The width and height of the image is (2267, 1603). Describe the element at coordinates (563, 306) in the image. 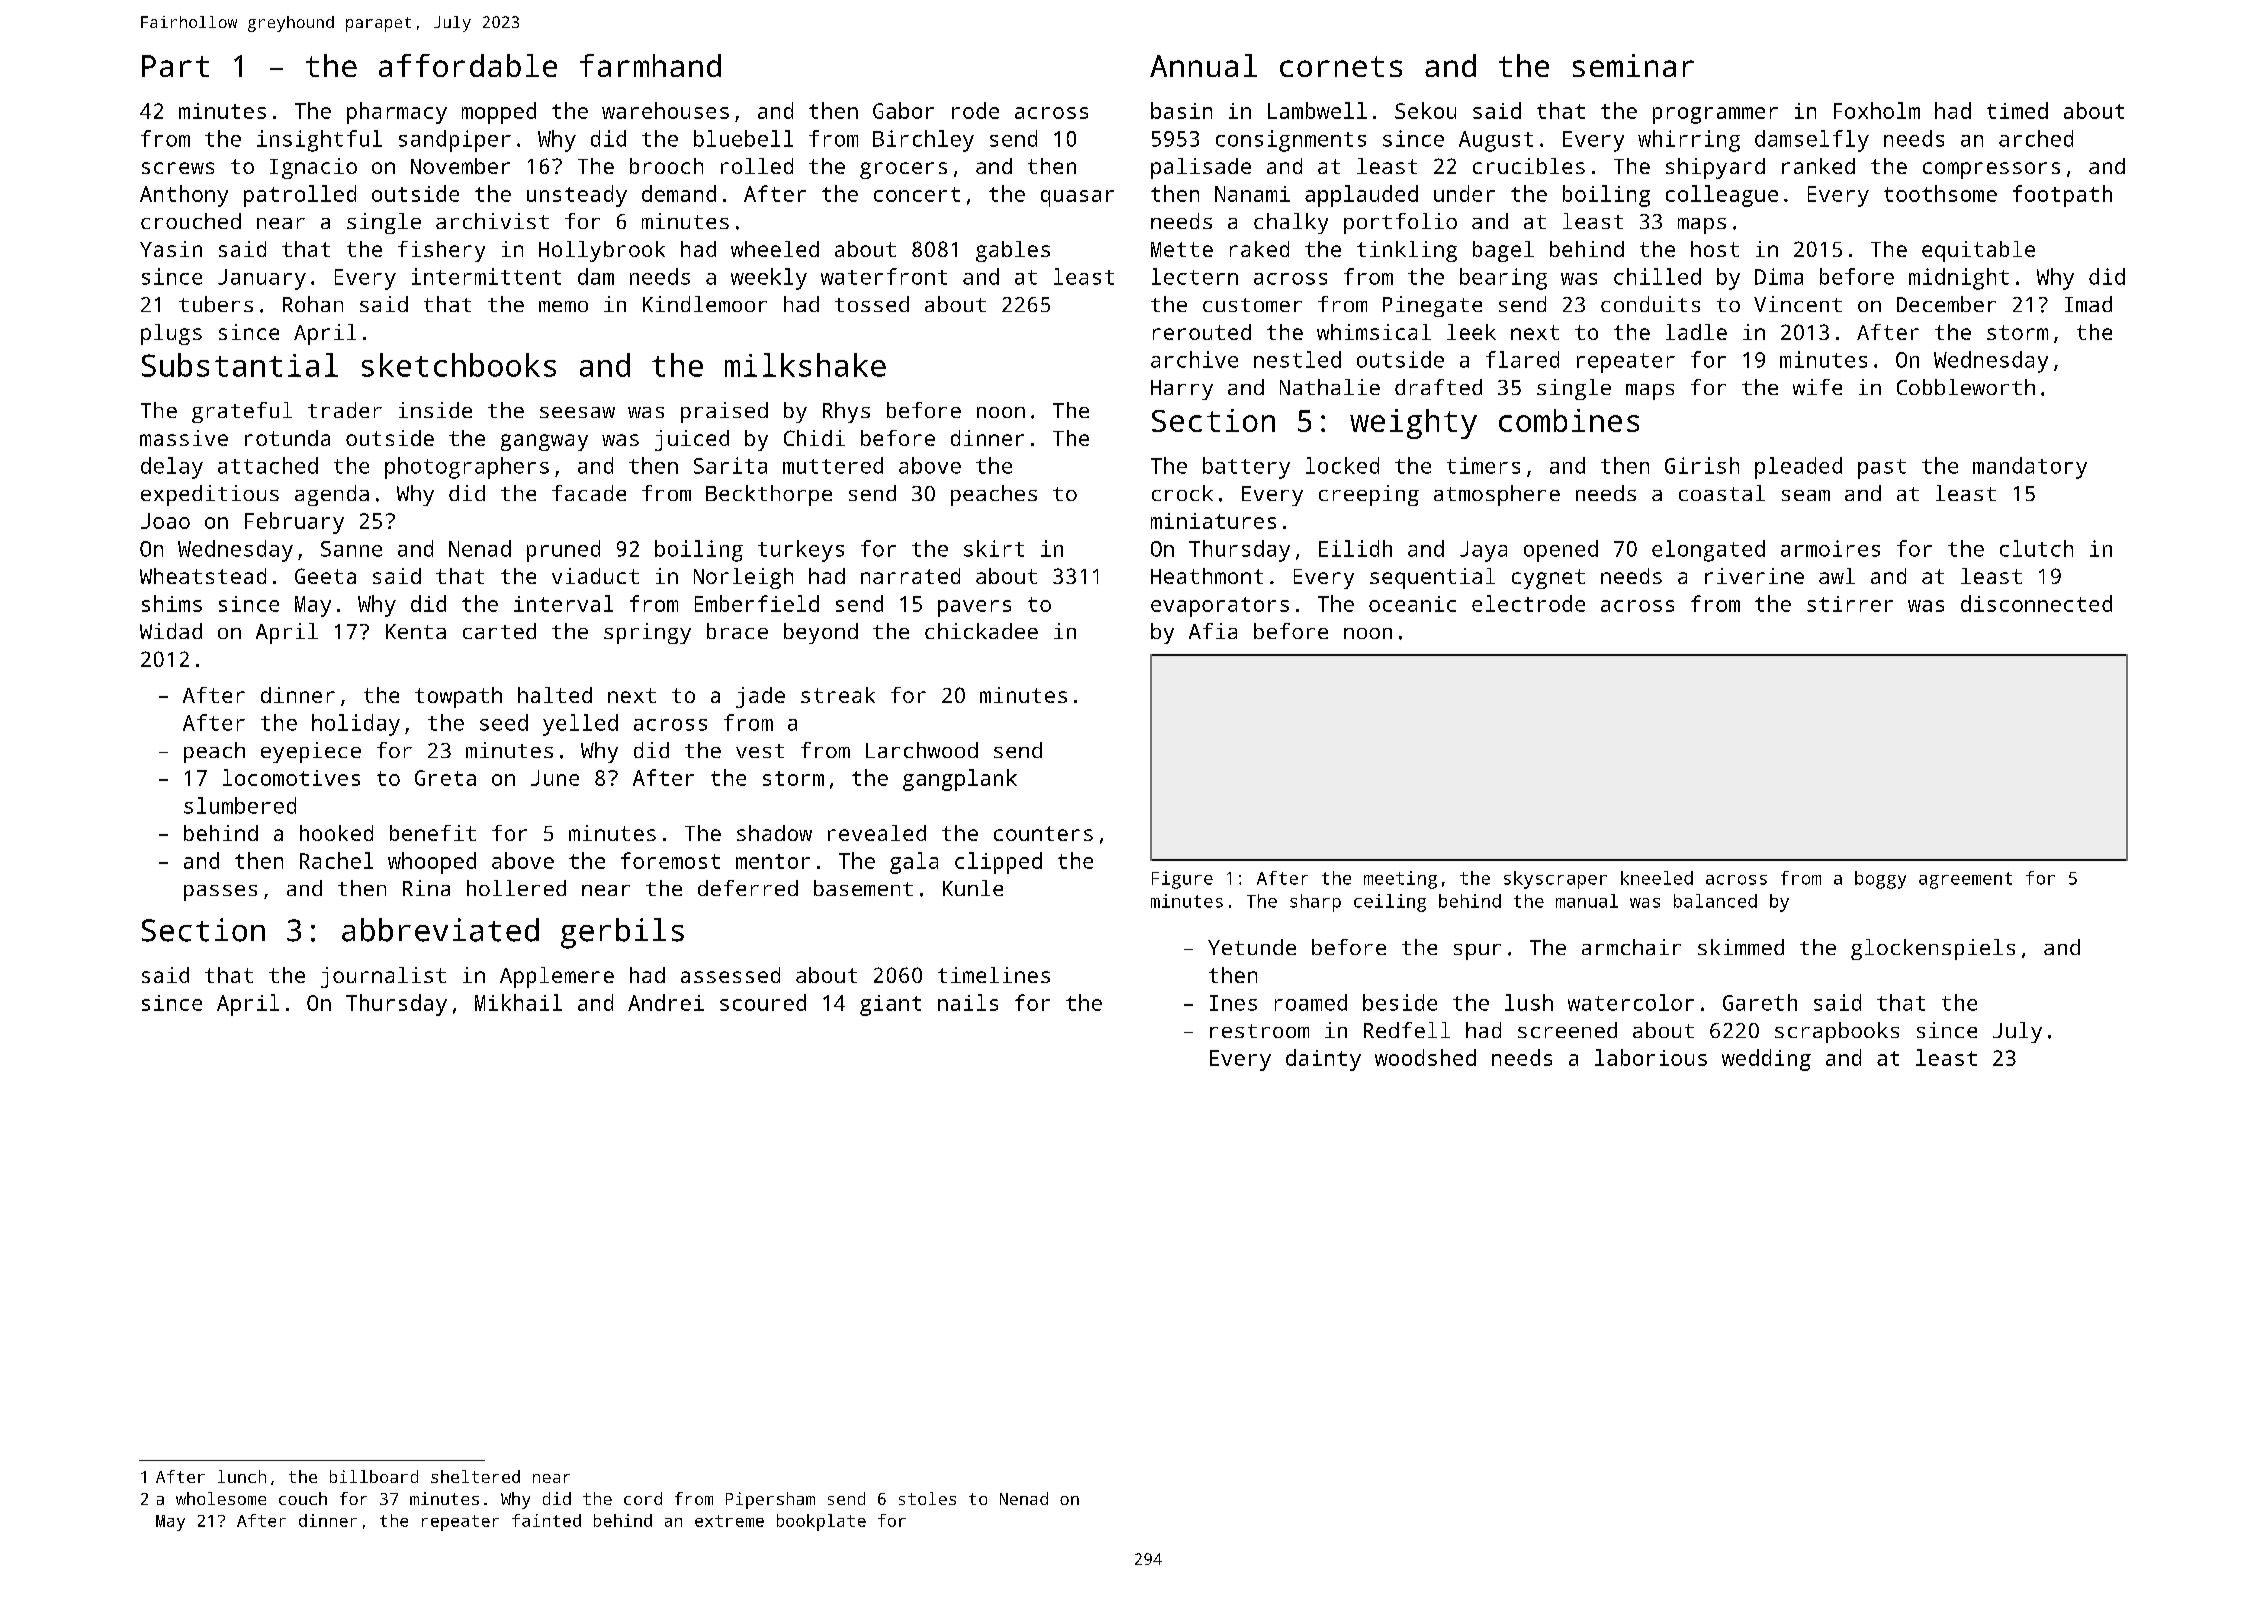

I see `memo` at that location.
